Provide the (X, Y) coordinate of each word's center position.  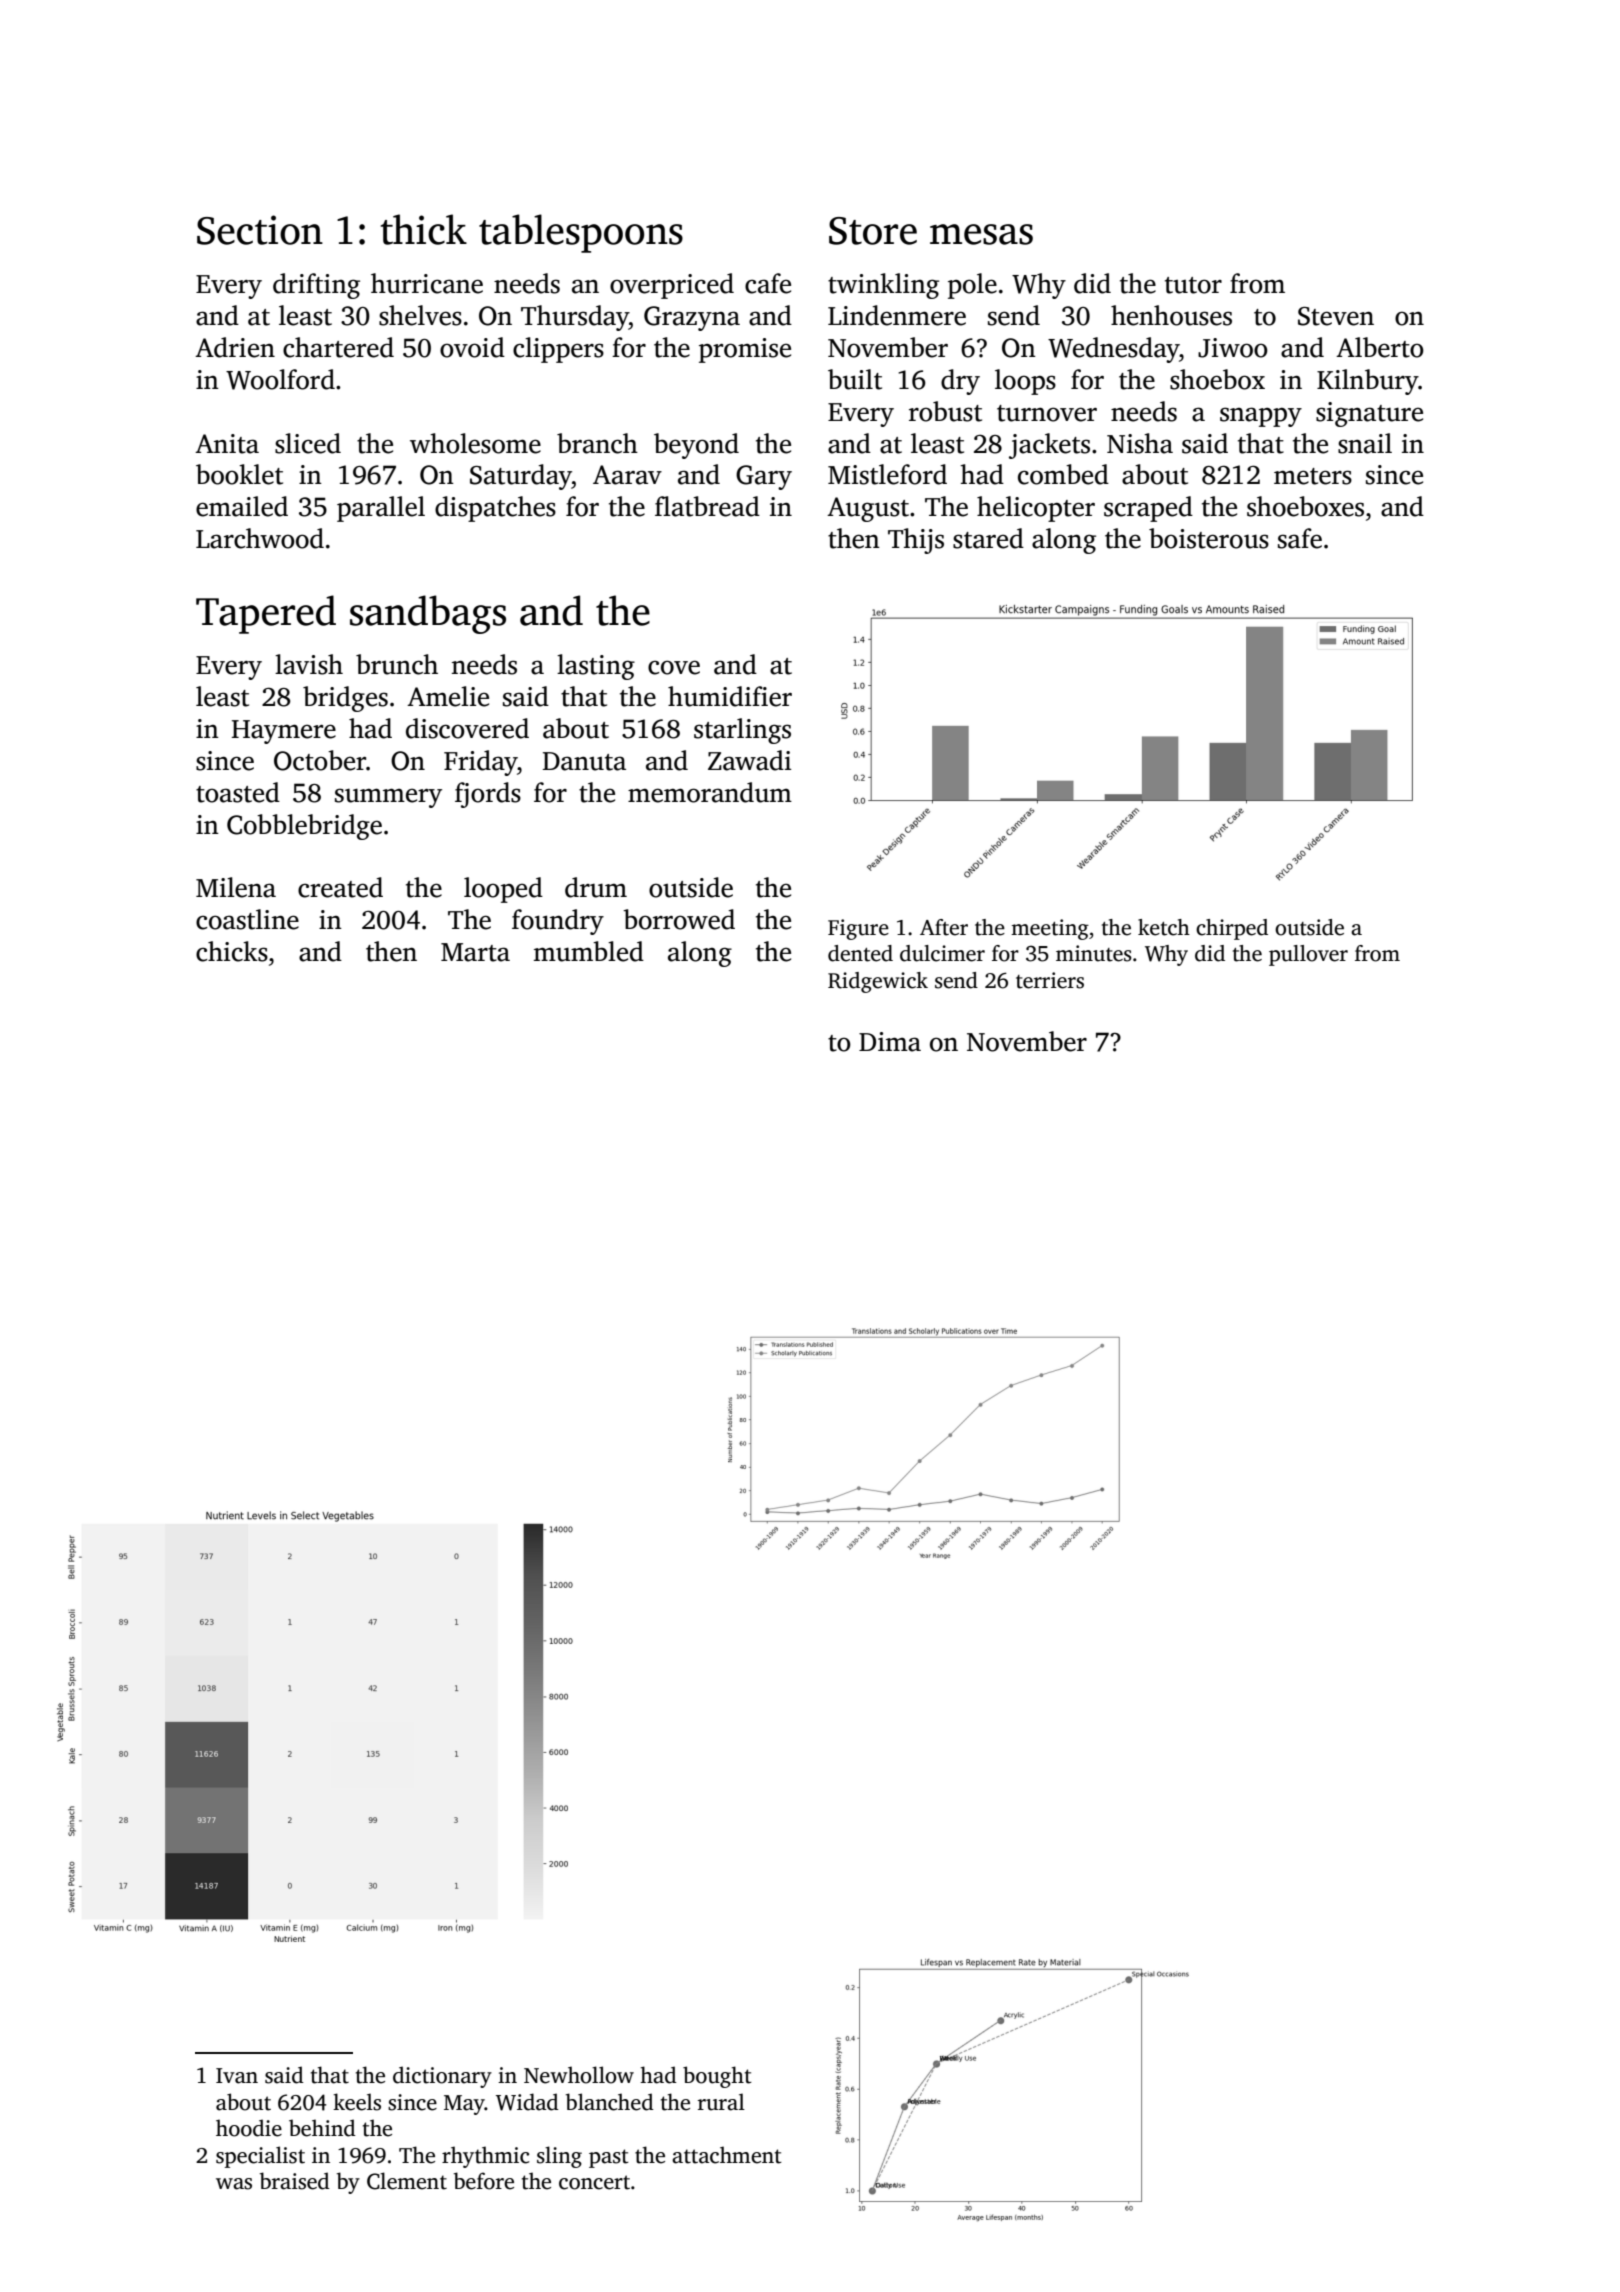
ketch (1164, 927)
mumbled (589, 951)
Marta (475, 952)
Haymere (284, 732)
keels (357, 2102)
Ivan (237, 2076)
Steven (1336, 316)
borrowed (679, 919)
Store (873, 231)
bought (717, 2077)
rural (721, 2102)
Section (260, 230)
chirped (1232, 929)
